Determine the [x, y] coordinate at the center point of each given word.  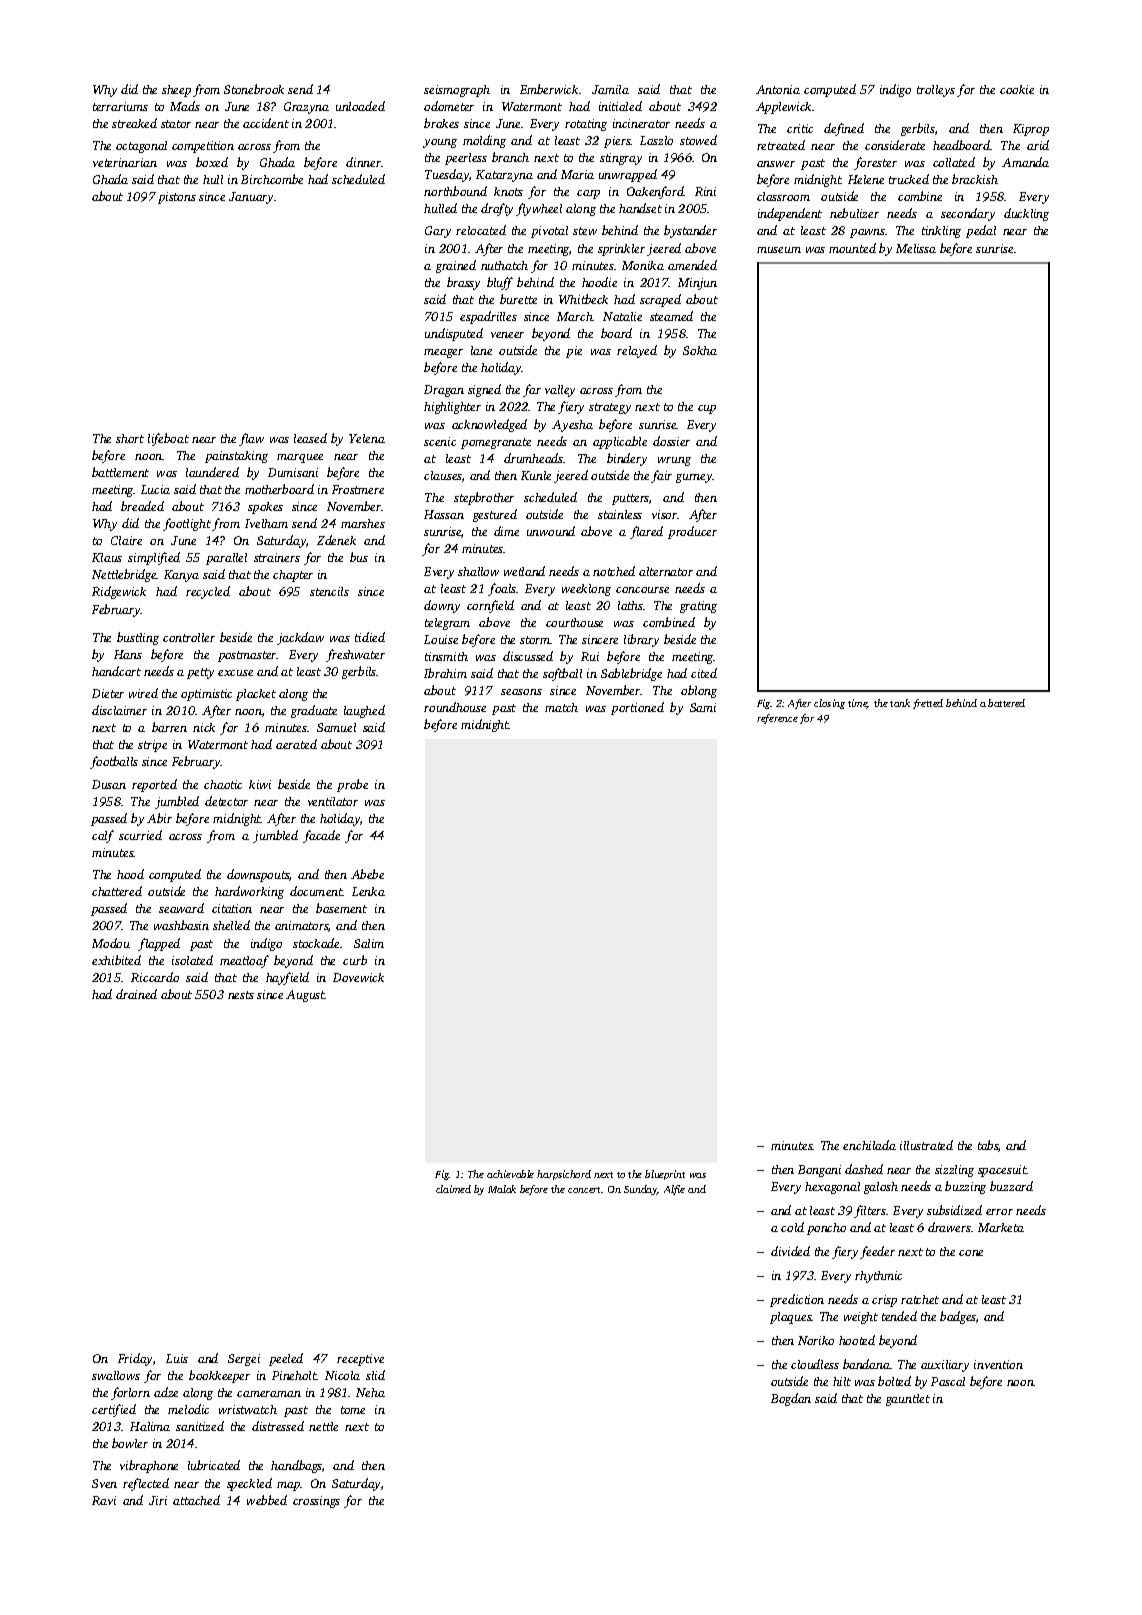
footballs [114, 762]
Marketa [1001, 1227]
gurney [694, 478]
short [130, 438]
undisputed [454, 334]
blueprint [665, 1175]
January [251, 198]
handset [640, 208]
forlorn [130, 1393]
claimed [453, 1189]
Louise [441, 639]
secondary [968, 214]
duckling [1026, 214]
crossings [316, 1502]
